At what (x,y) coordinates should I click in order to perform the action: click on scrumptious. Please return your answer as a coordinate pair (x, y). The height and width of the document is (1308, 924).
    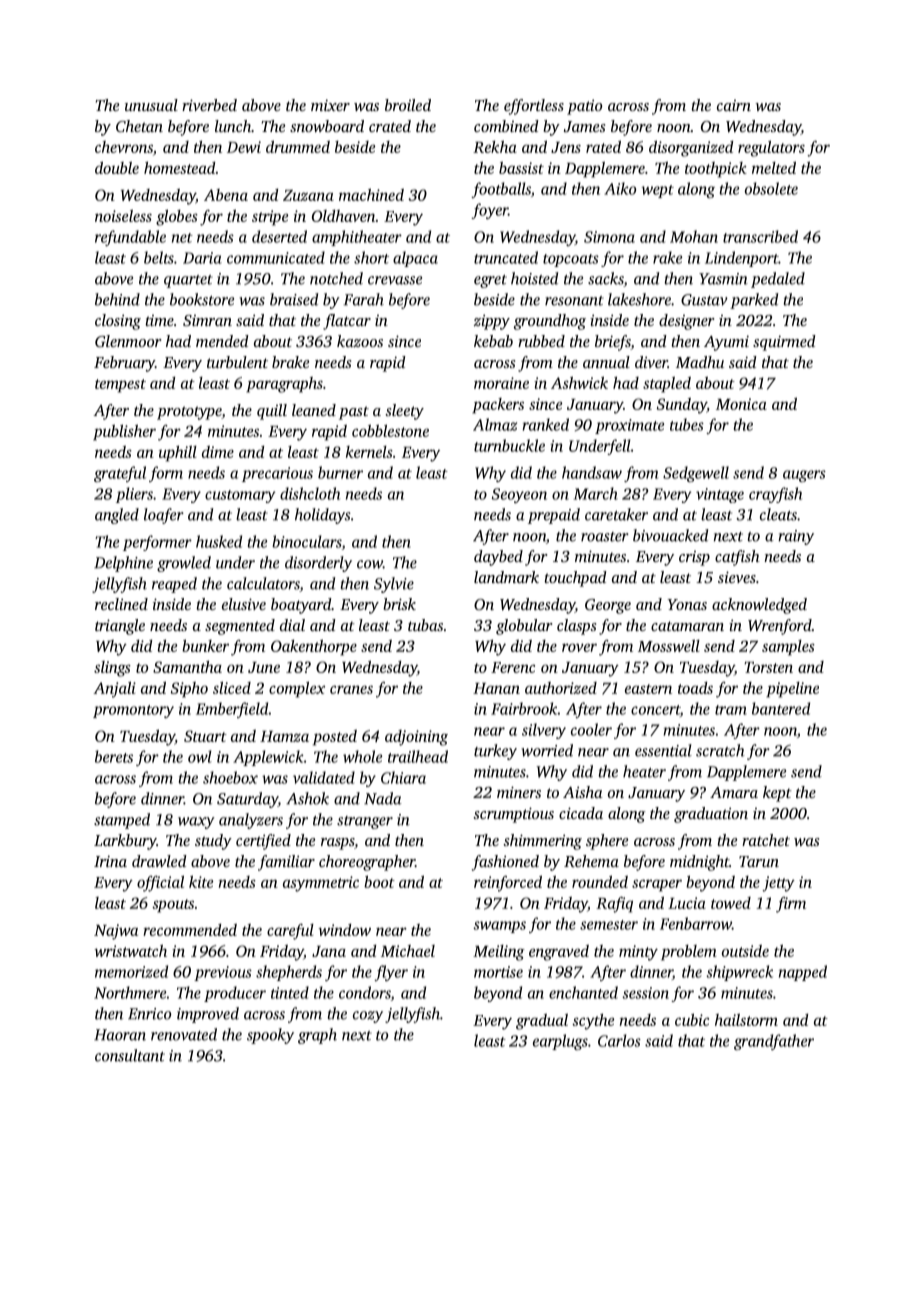
    Looking at the image, I should click on (513, 815).
